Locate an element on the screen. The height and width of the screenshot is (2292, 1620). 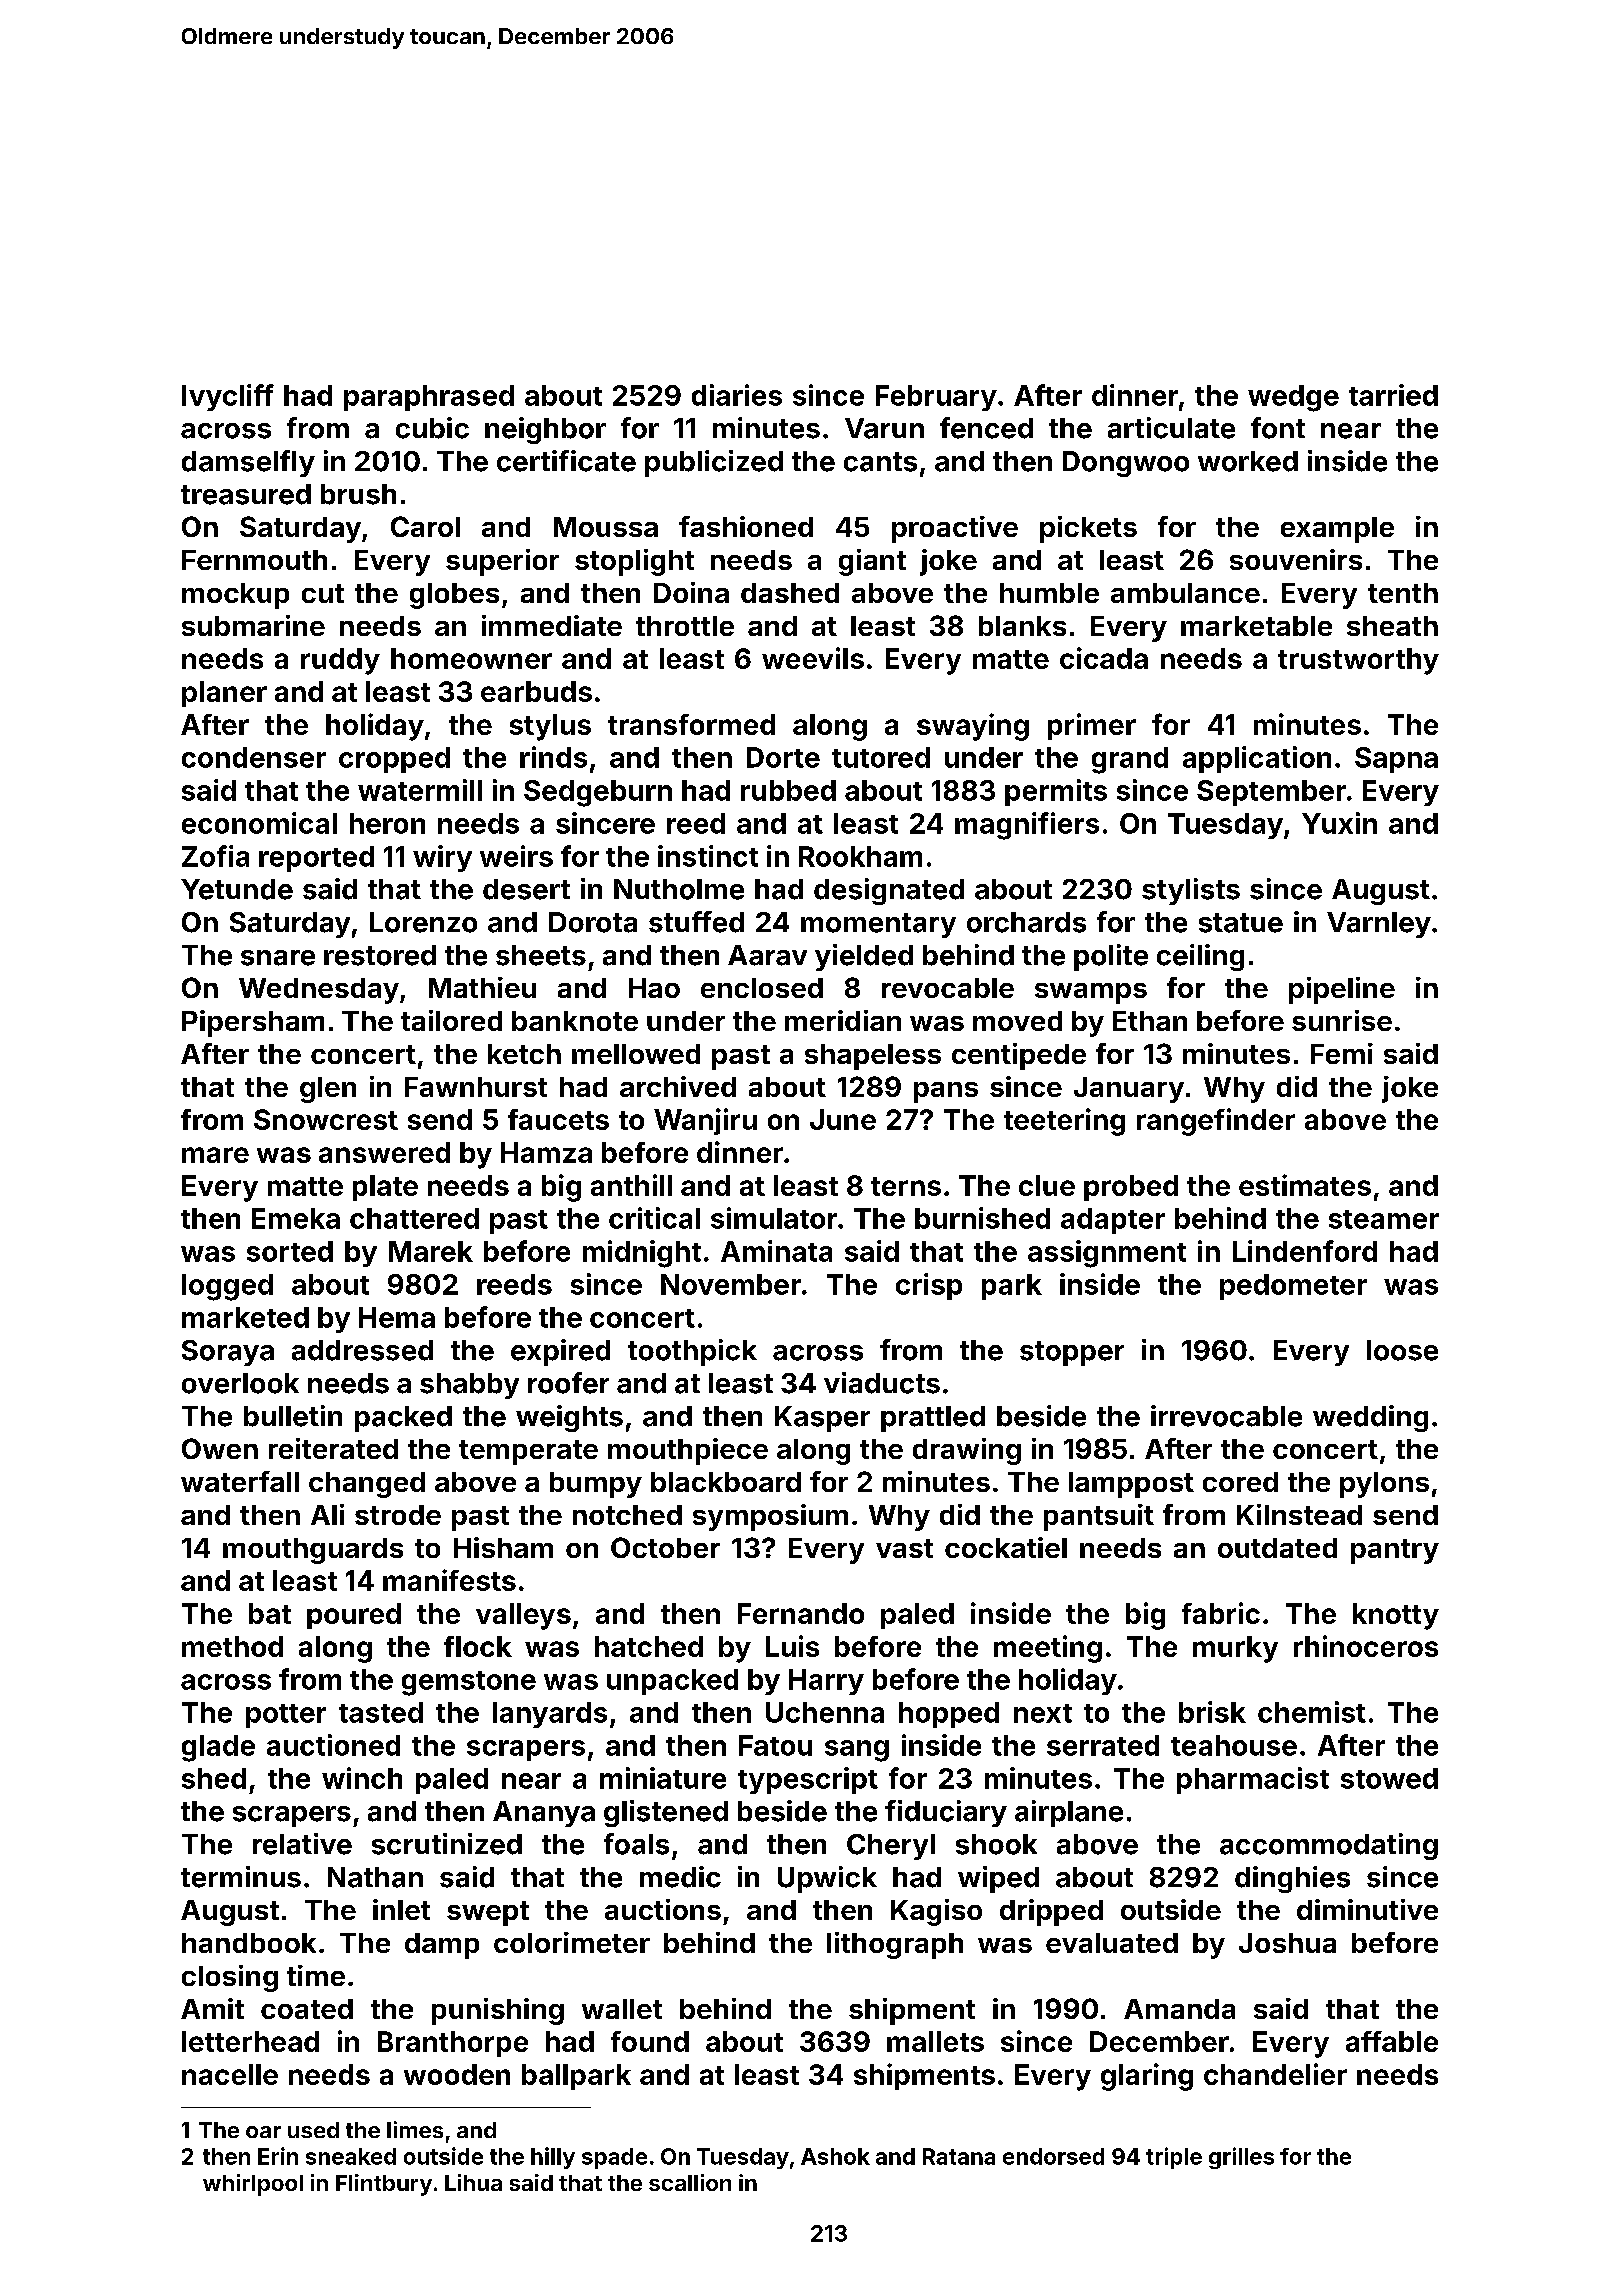
publicized is located at coordinates (714, 463).
